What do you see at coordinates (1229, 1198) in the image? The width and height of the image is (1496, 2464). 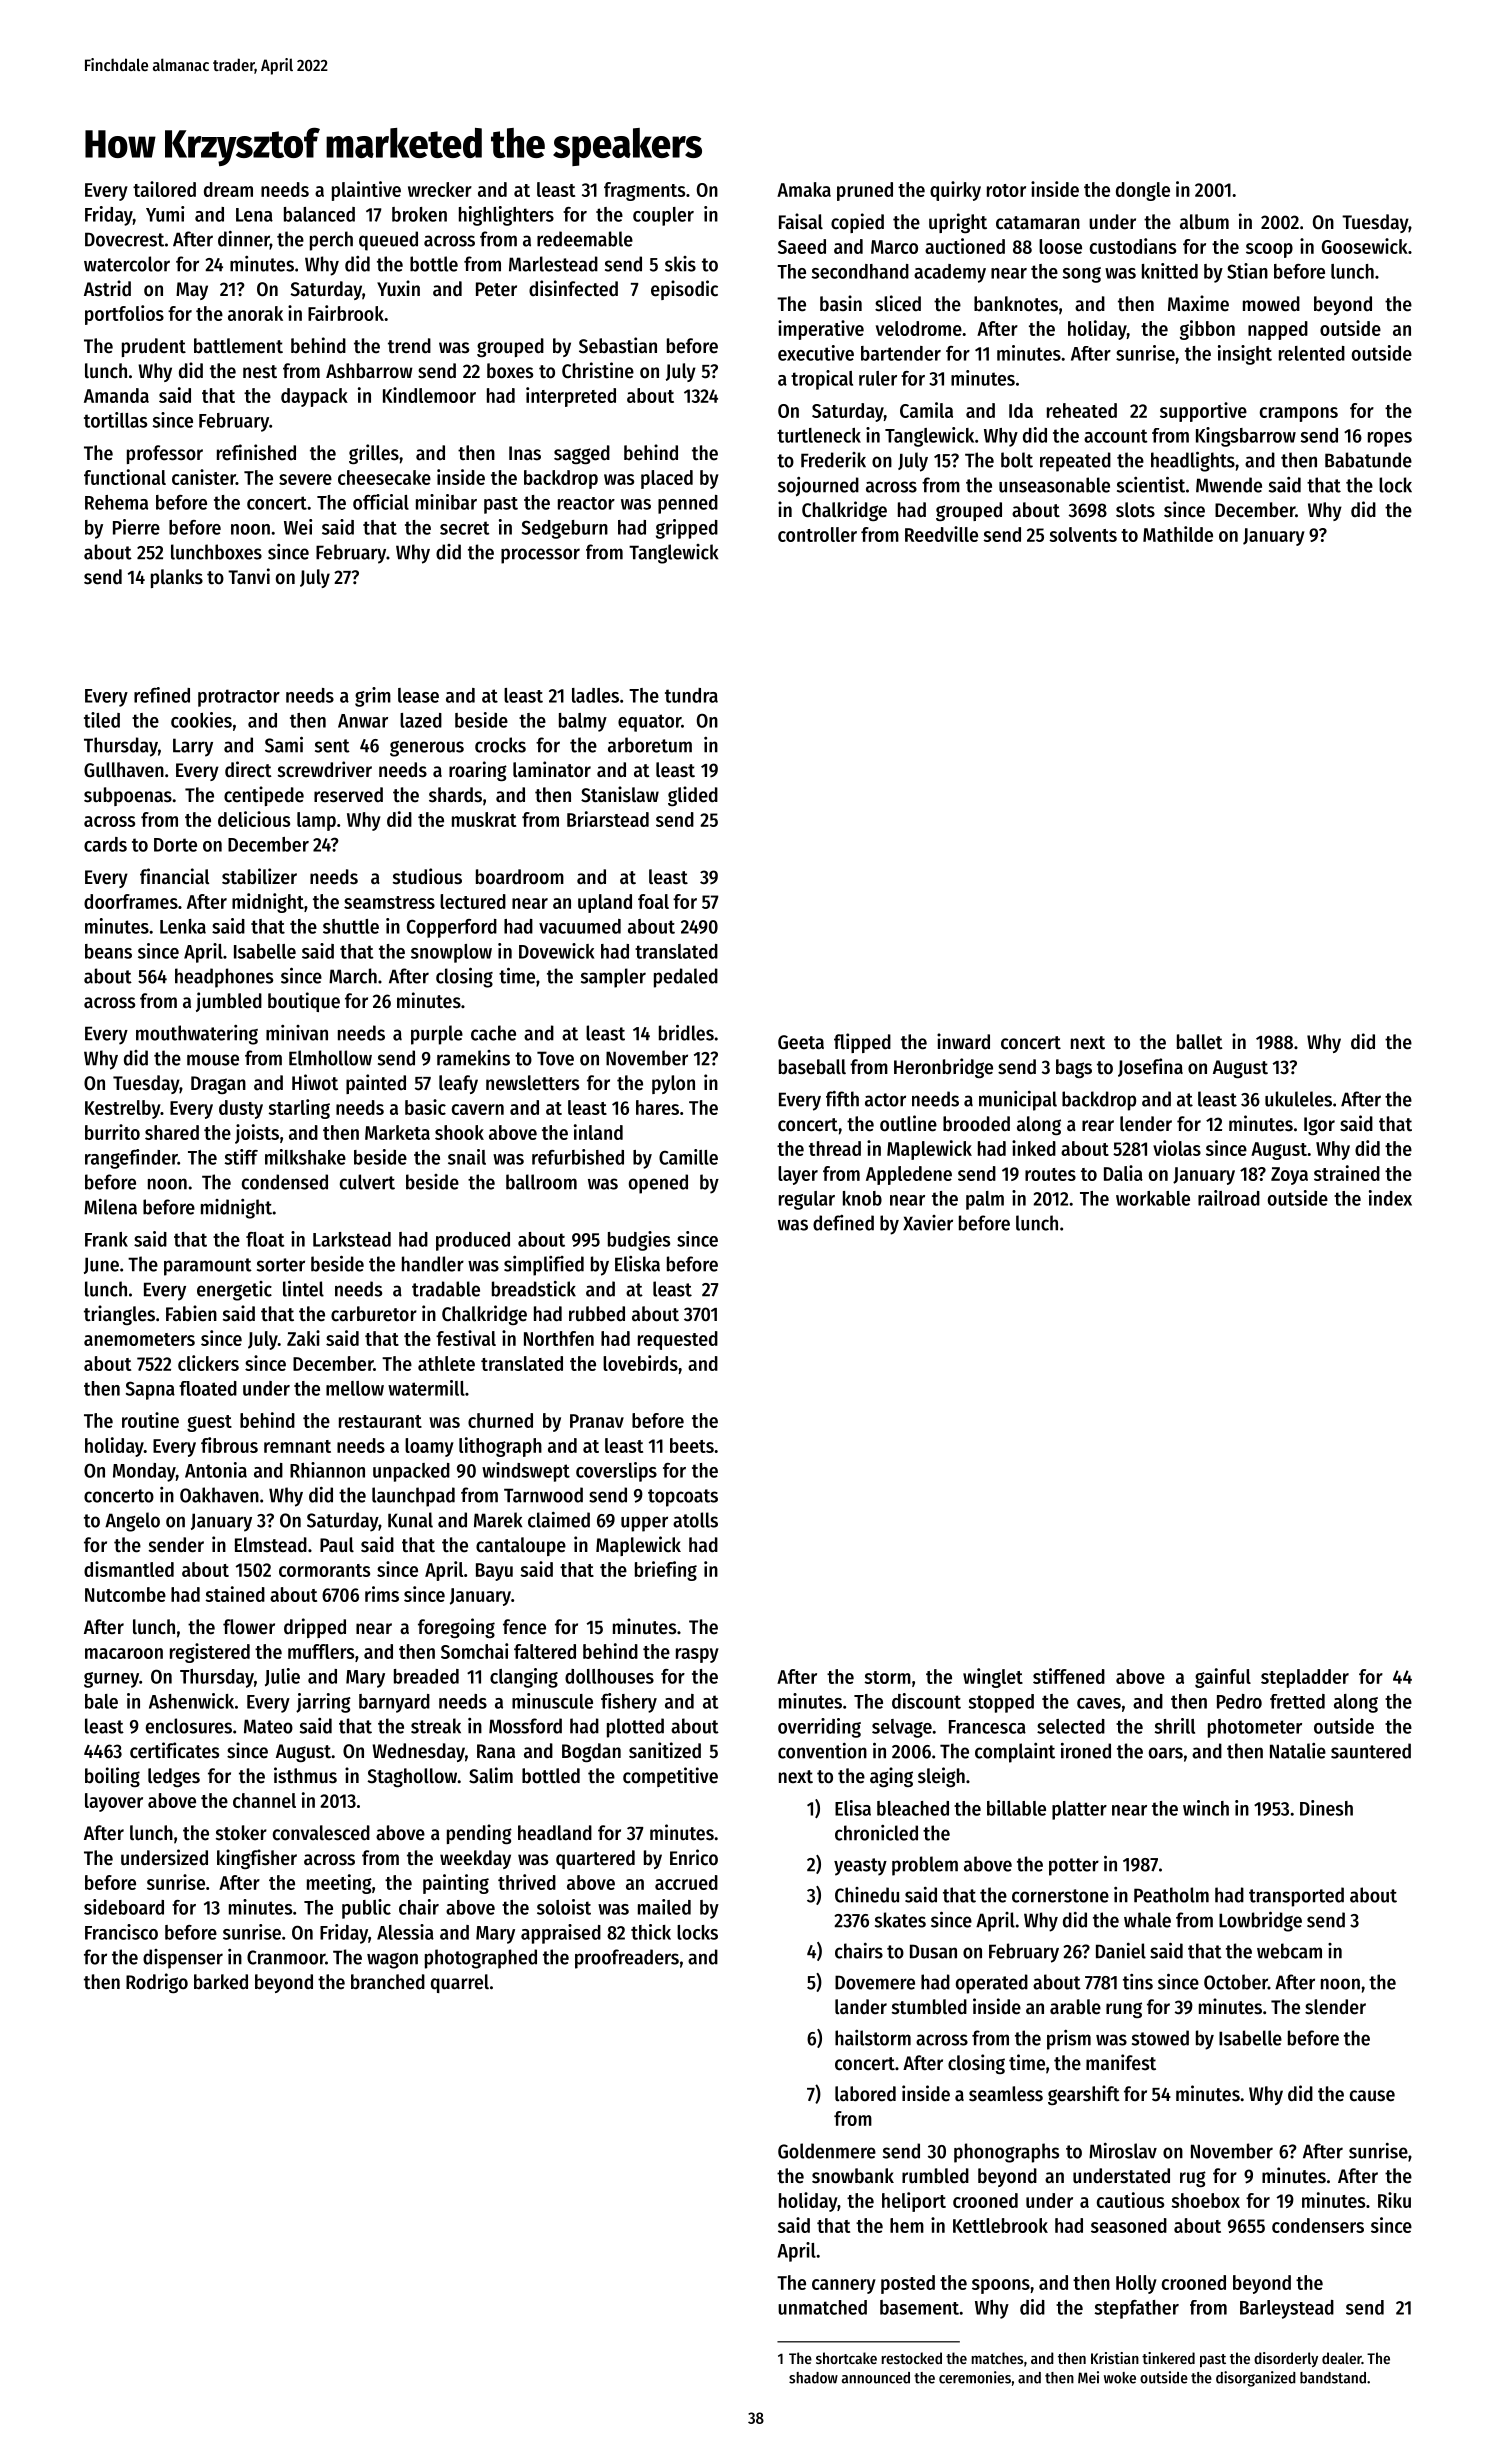 I see `railroad` at bounding box center [1229, 1198].
